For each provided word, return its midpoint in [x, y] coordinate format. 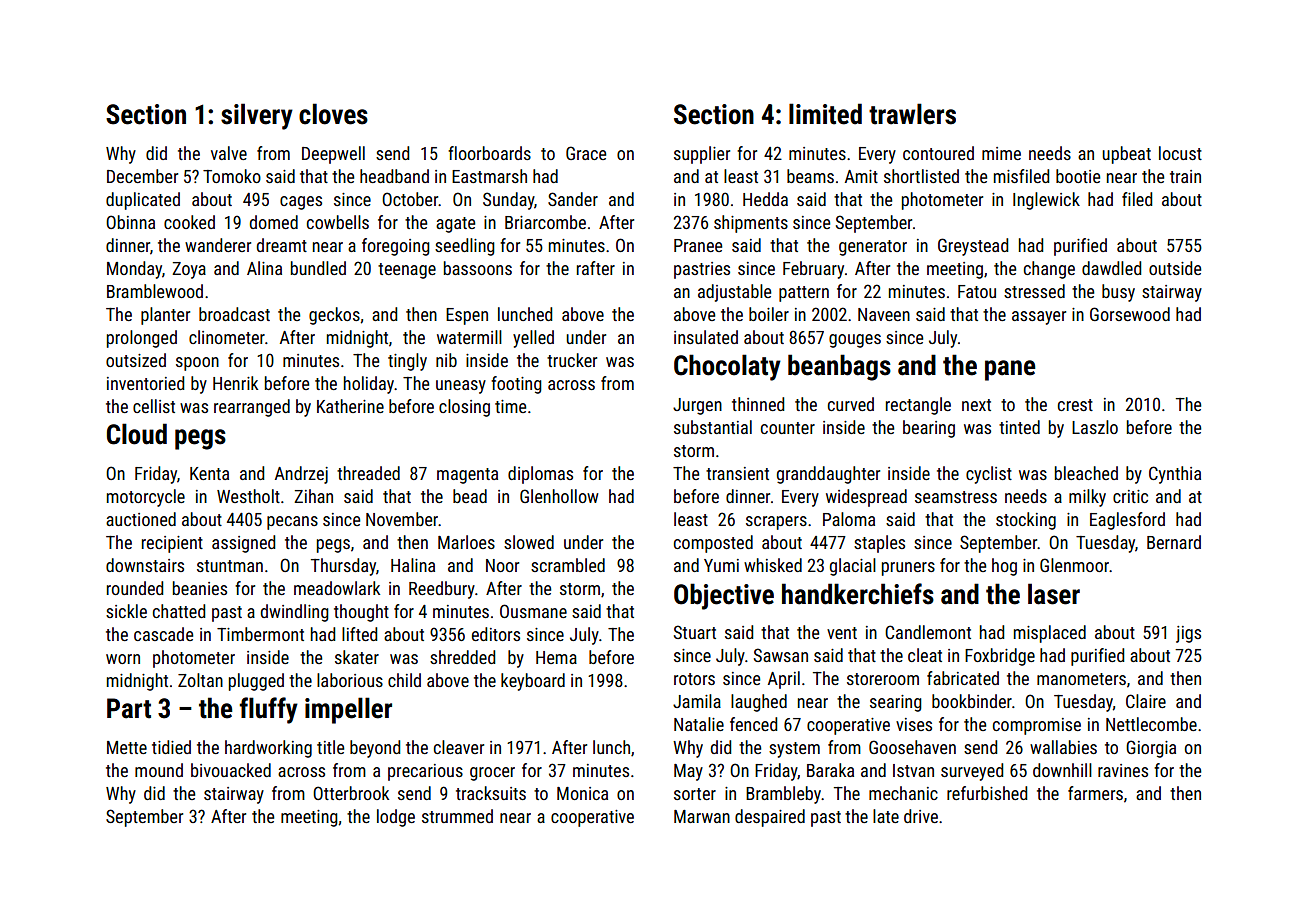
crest [1075, 405]
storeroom [883, 679]
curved [851, 404]
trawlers [912, 114]
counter [788, 428]
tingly [407, 362]
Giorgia [1151, 749]
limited [825, 114]
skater [357, 657]
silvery [257, 116]
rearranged [252, 408]
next [976, 405]
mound [159, 770]
